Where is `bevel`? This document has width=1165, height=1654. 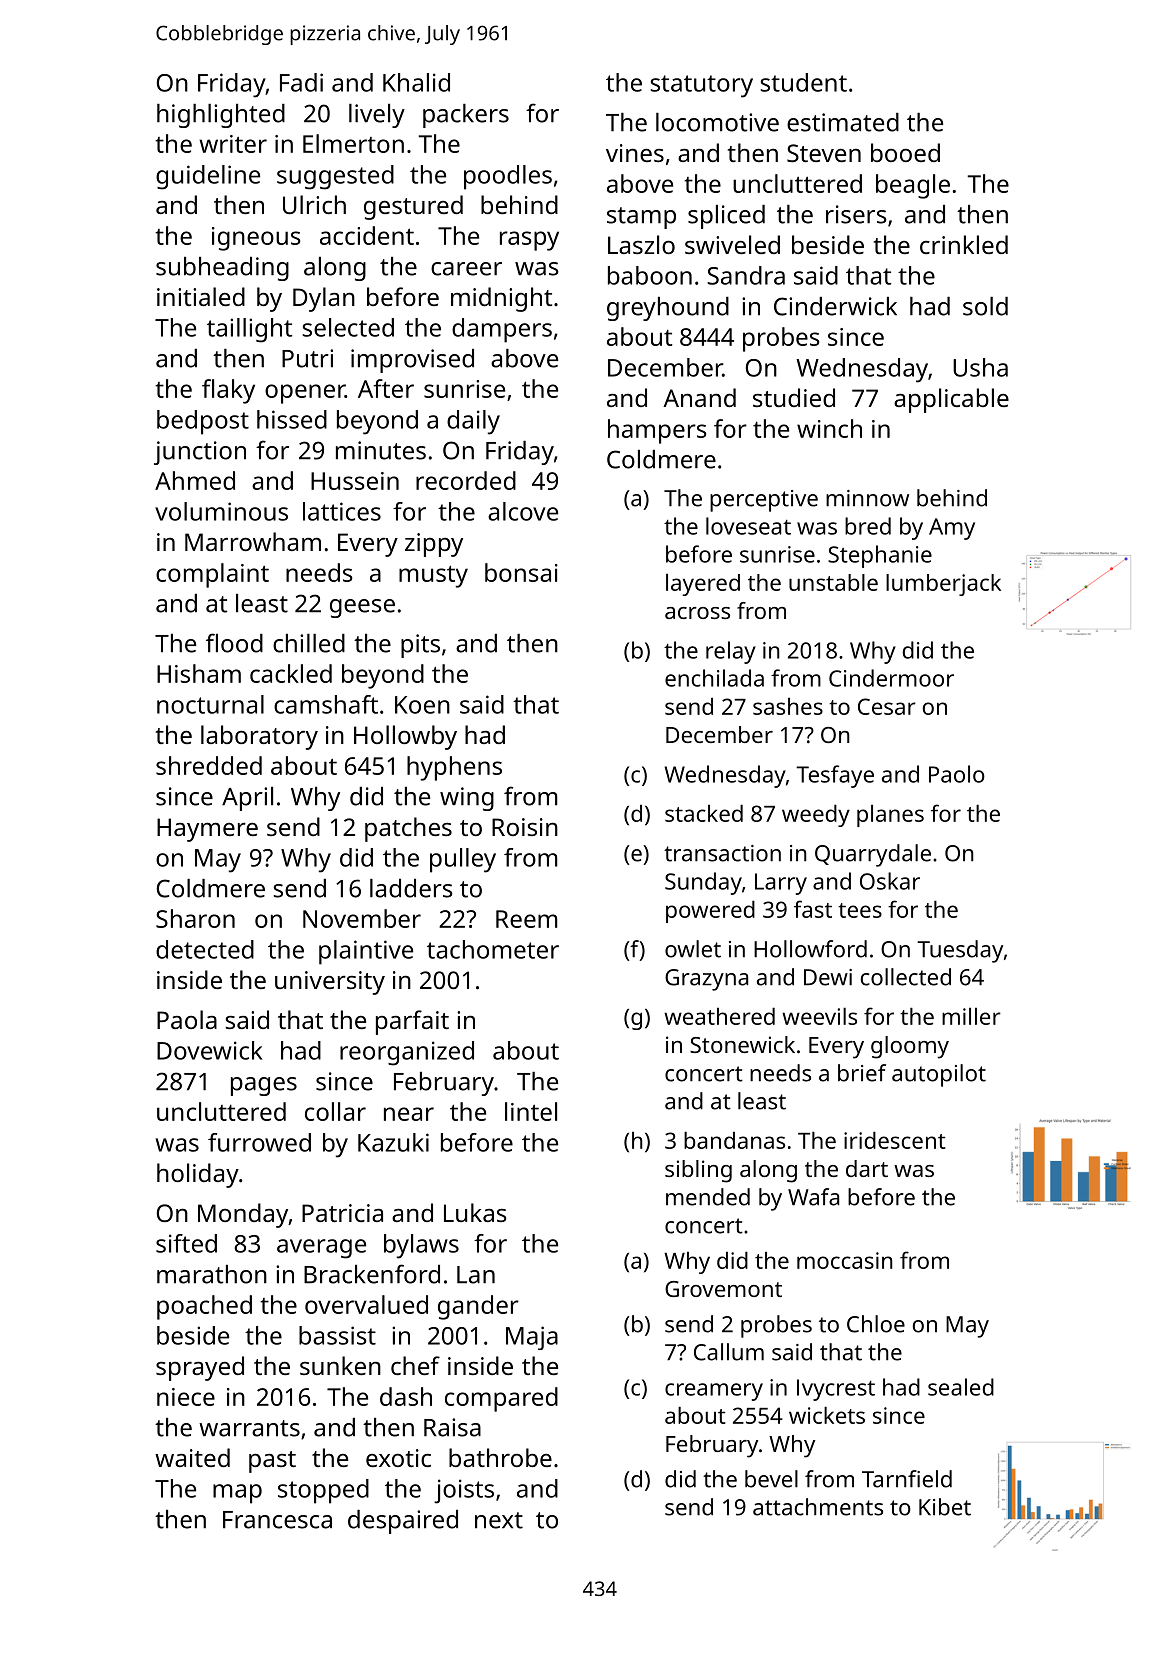
bevel is located at coordinates (771, 1479).
